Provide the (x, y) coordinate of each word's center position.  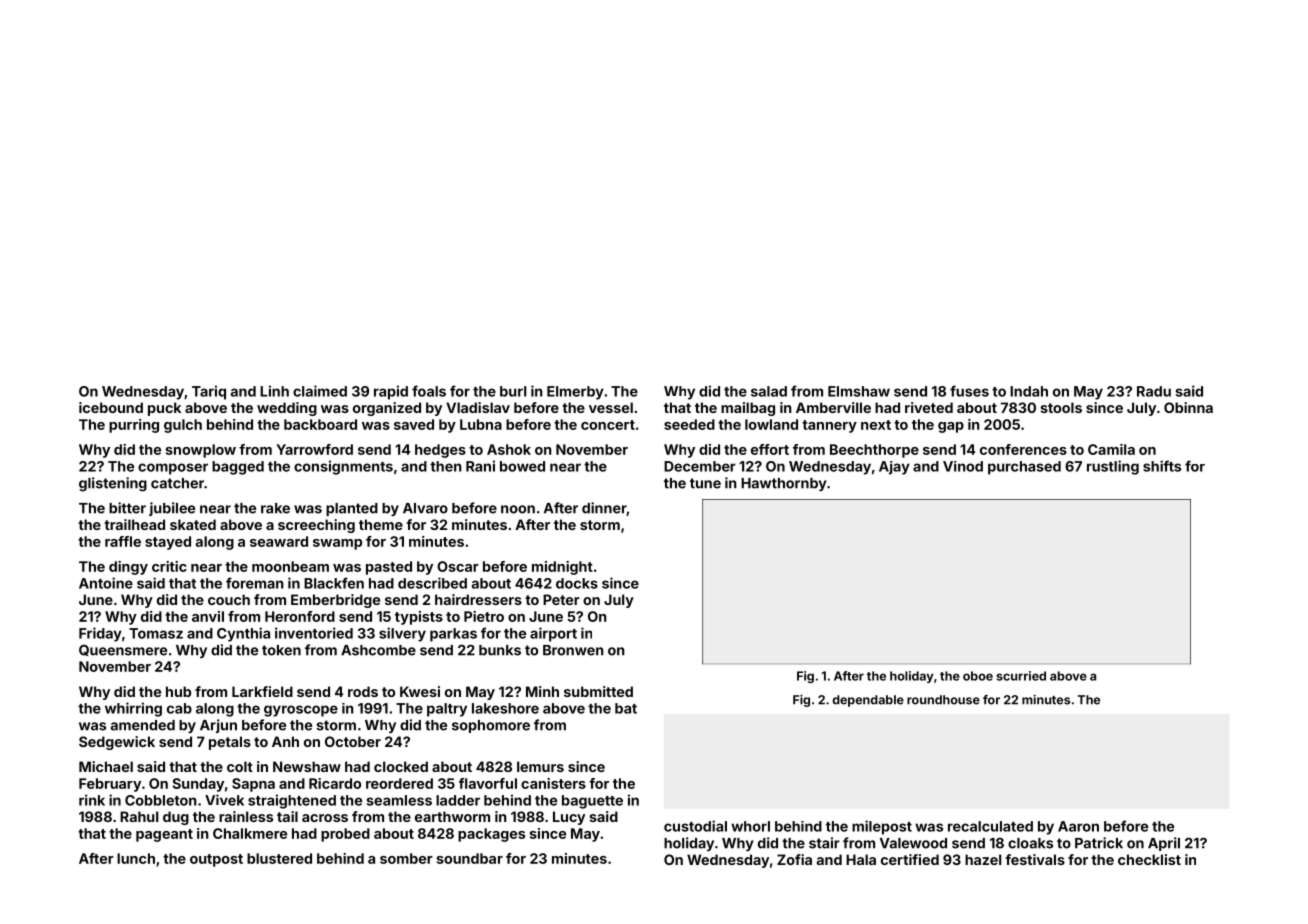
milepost (882, 827)
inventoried (314, 633)
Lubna (481, 424)
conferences (1023, 449)
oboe (978, 676)
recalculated (990, 826)
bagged (238, 468)
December (700, 466)
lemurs (540, 766)
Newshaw (307, 766)
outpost (216, 860)
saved (414, 424)
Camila (1111, 449)
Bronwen (573, 650)
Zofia (794, 859)
